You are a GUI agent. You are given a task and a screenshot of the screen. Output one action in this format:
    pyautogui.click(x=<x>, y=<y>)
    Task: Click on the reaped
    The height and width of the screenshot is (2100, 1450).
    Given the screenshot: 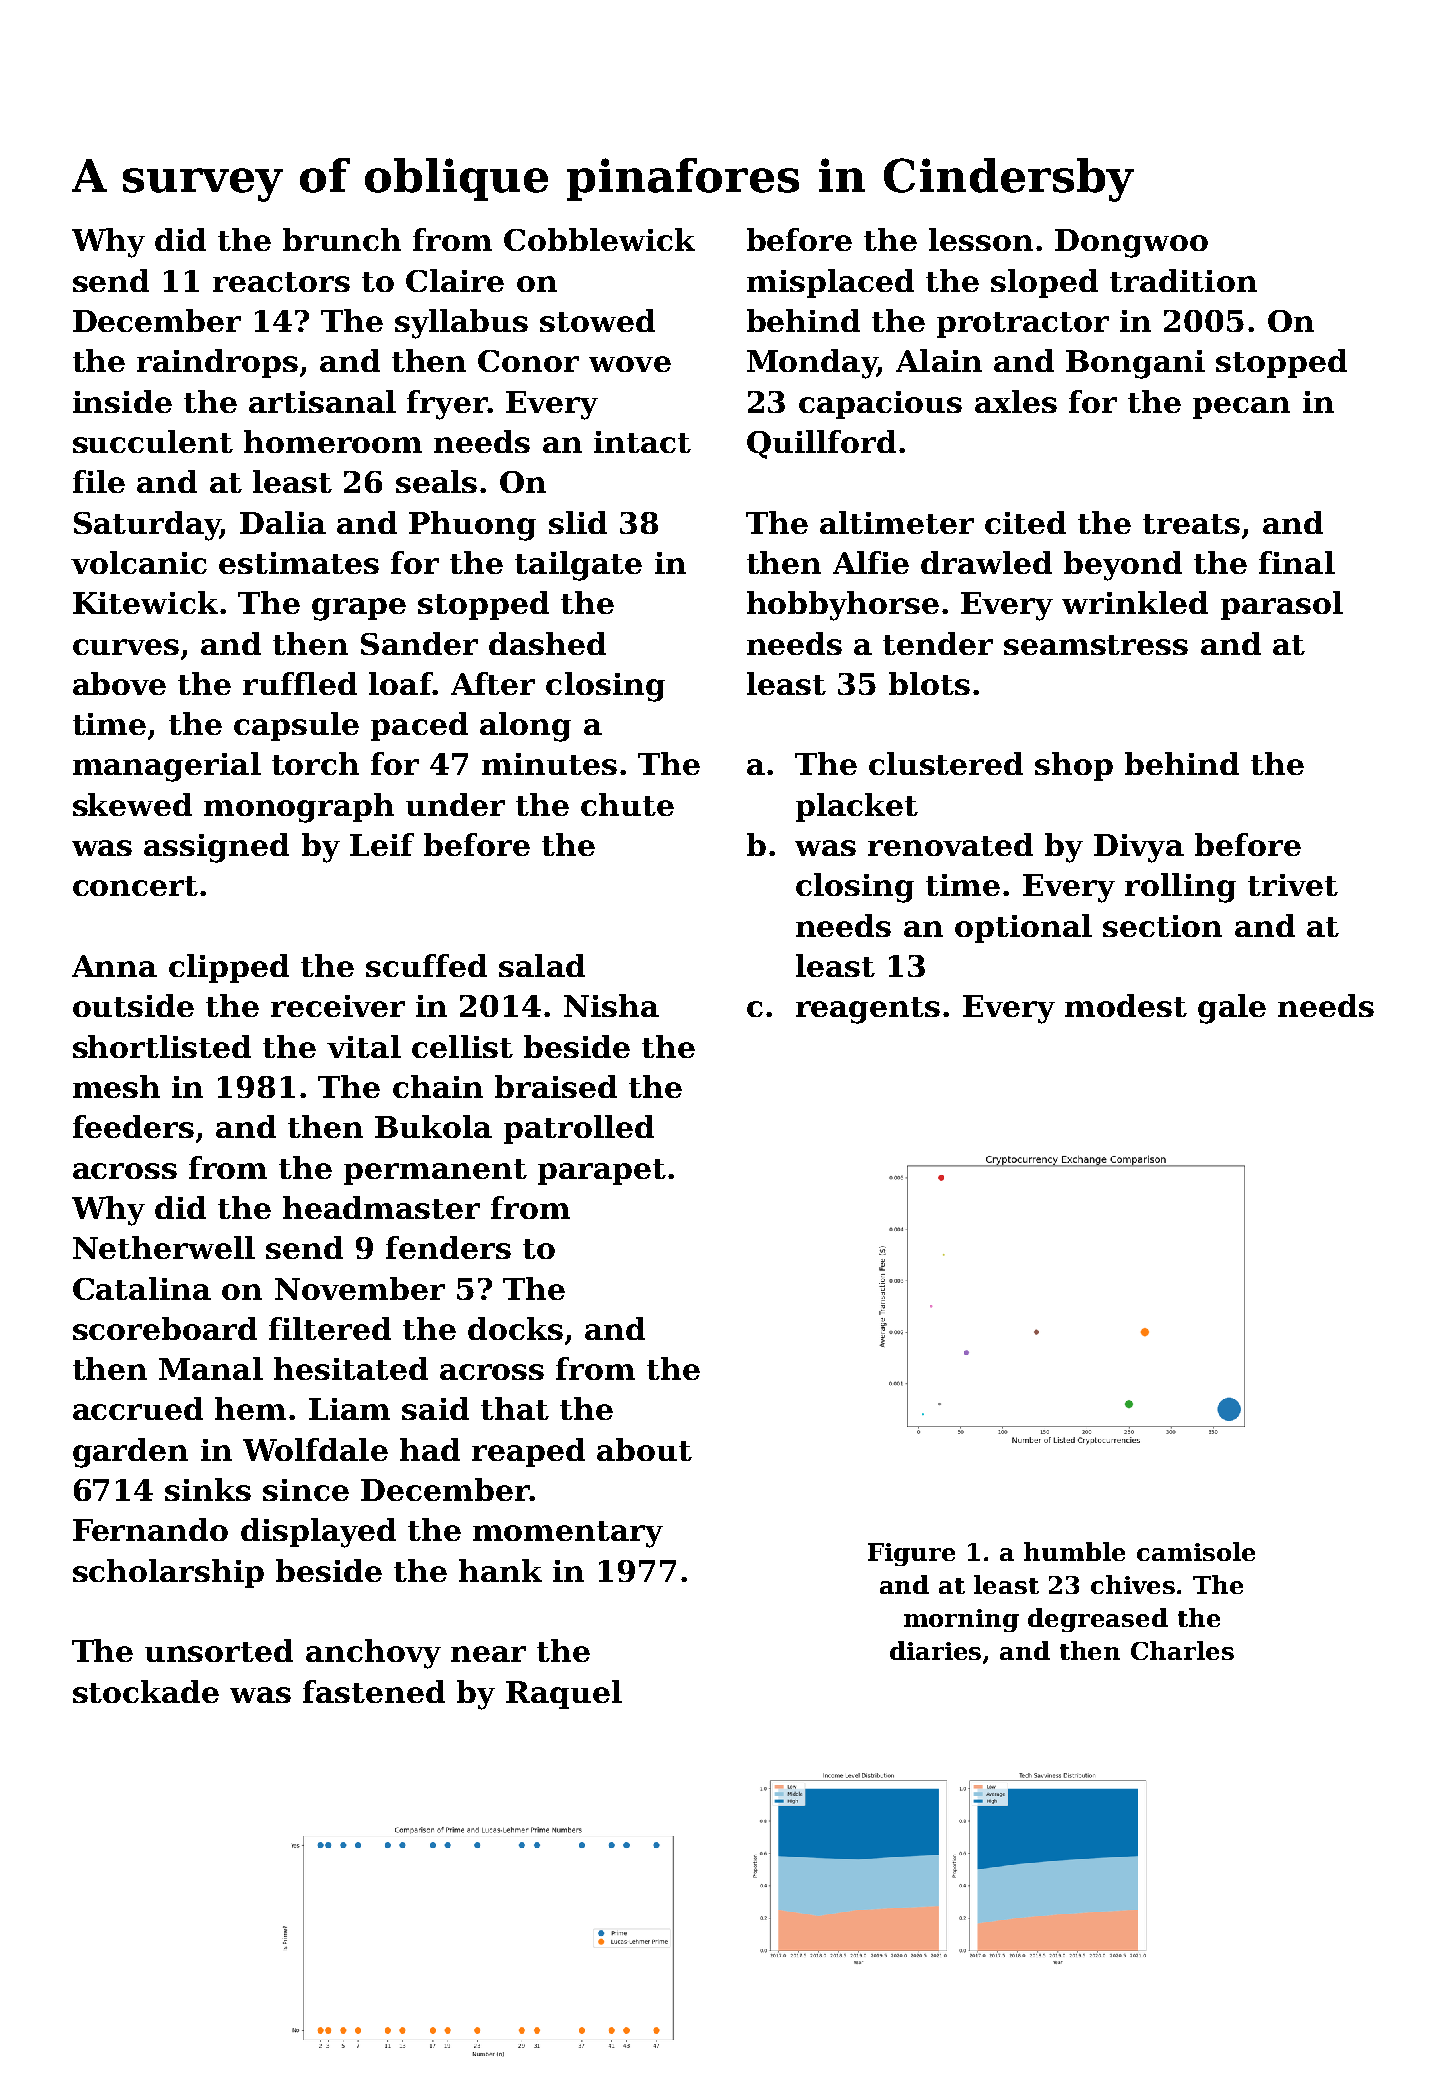 What is the action you would take?
    pyautogui.click(x=528, y=1452)
